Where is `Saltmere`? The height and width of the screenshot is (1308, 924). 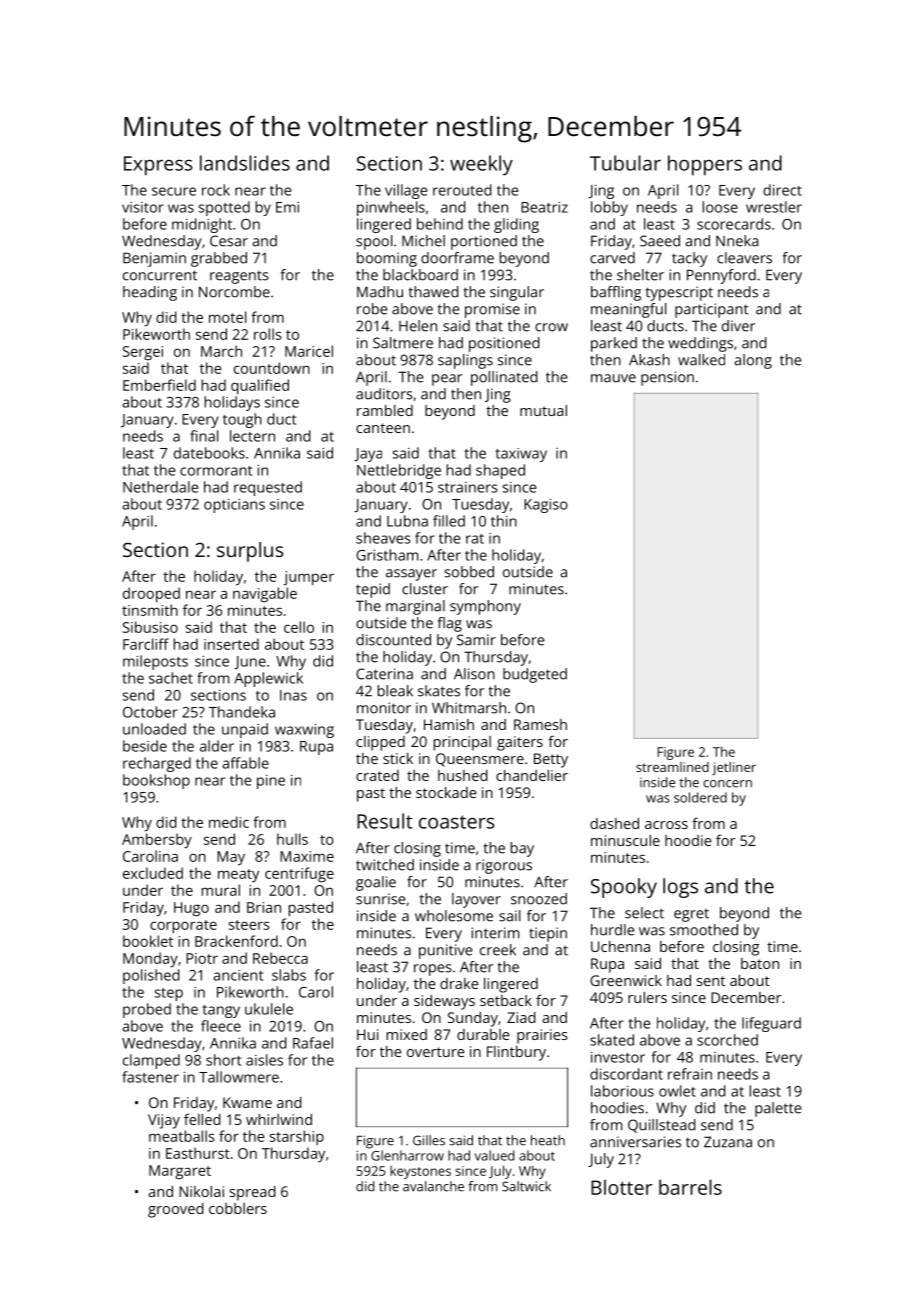 Saltmere is located at coordinates (403, 343).
